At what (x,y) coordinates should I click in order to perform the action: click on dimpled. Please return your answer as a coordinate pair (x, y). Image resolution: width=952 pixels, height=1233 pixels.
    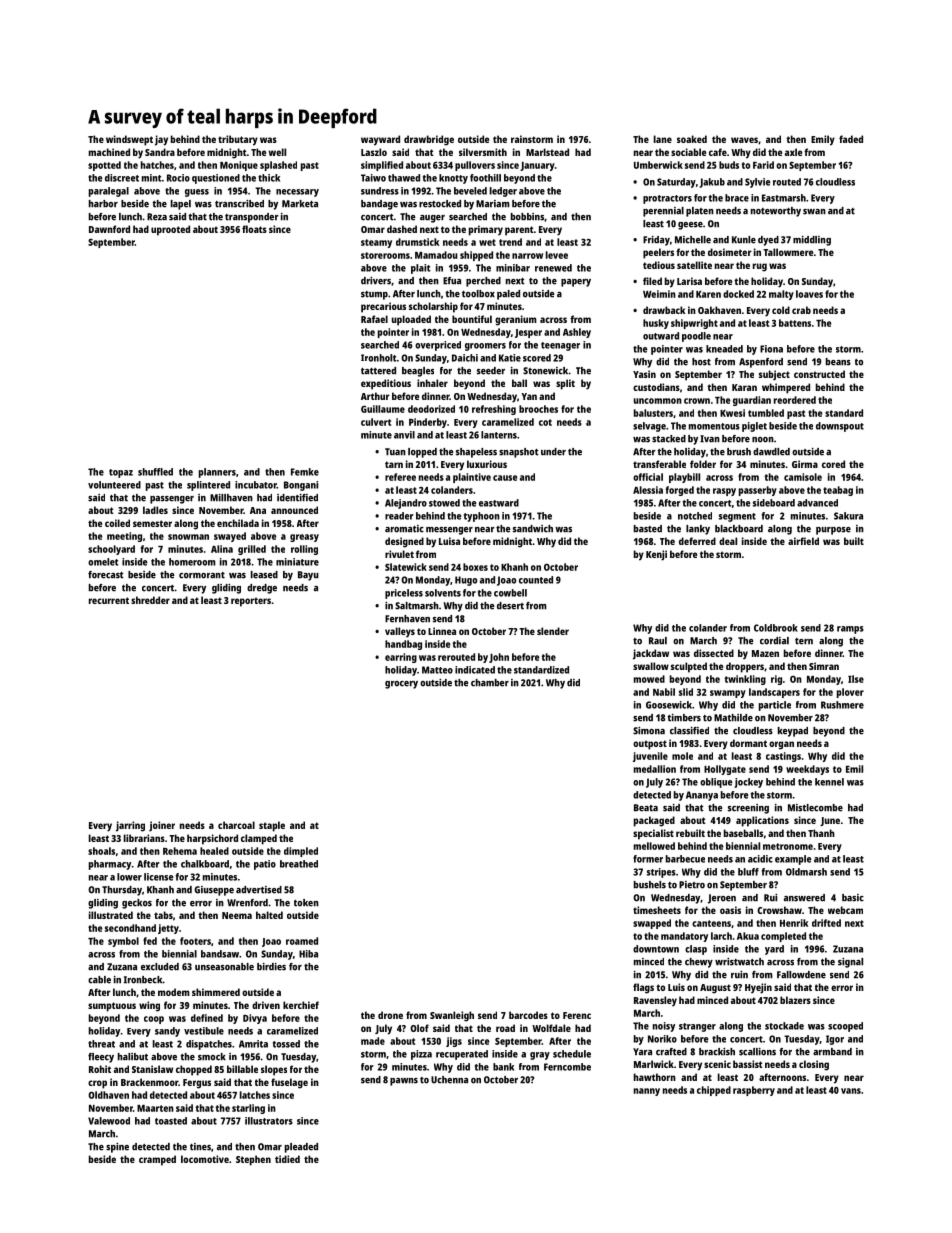
    Looking at the image, I should click on (301, 852).
